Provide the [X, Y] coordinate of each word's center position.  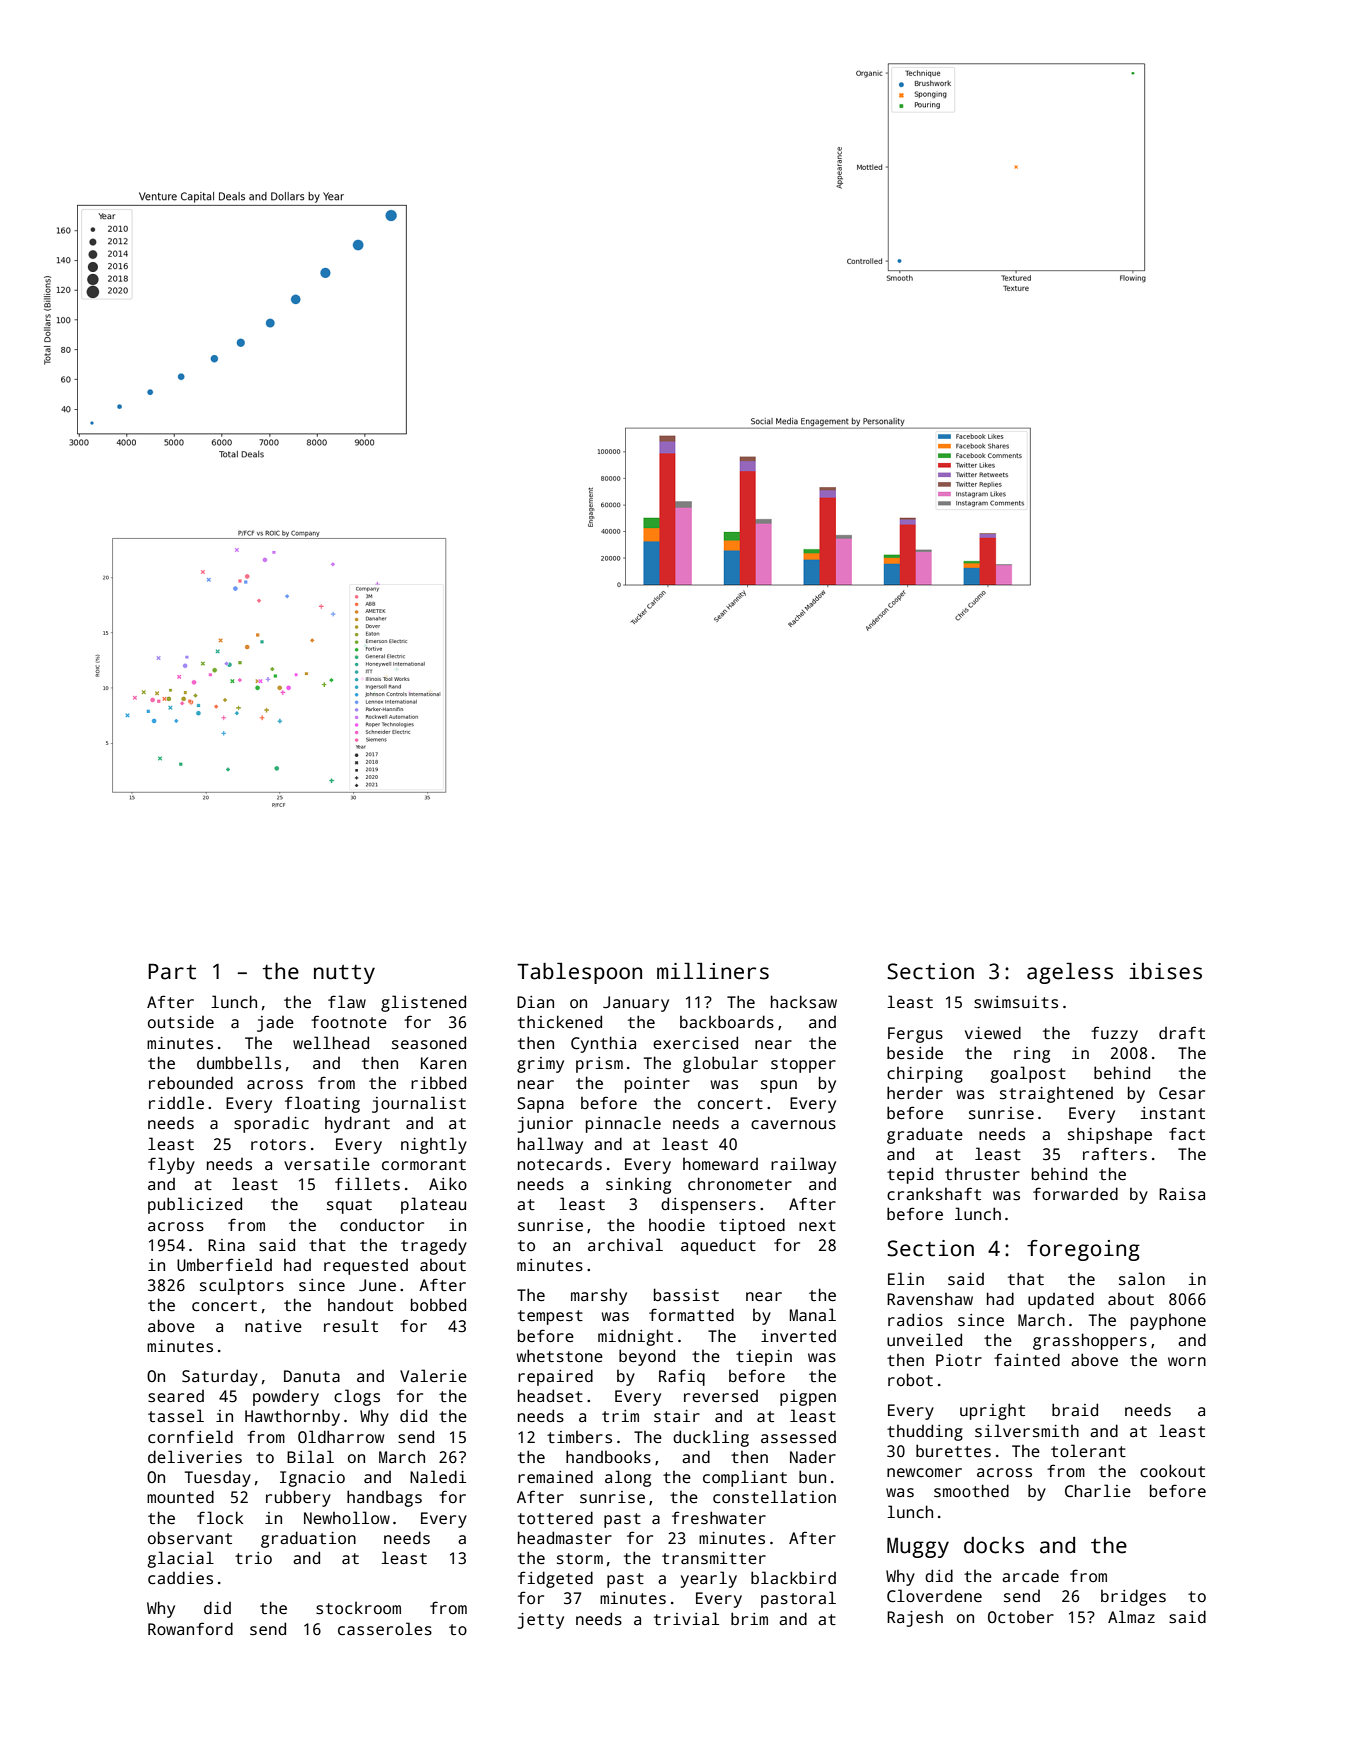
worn [1187, 1361]
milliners [713, 971]
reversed [721, 1396]
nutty [344, 974]
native [273, 1326]
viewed [993, 1032]
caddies [180, 1578]
